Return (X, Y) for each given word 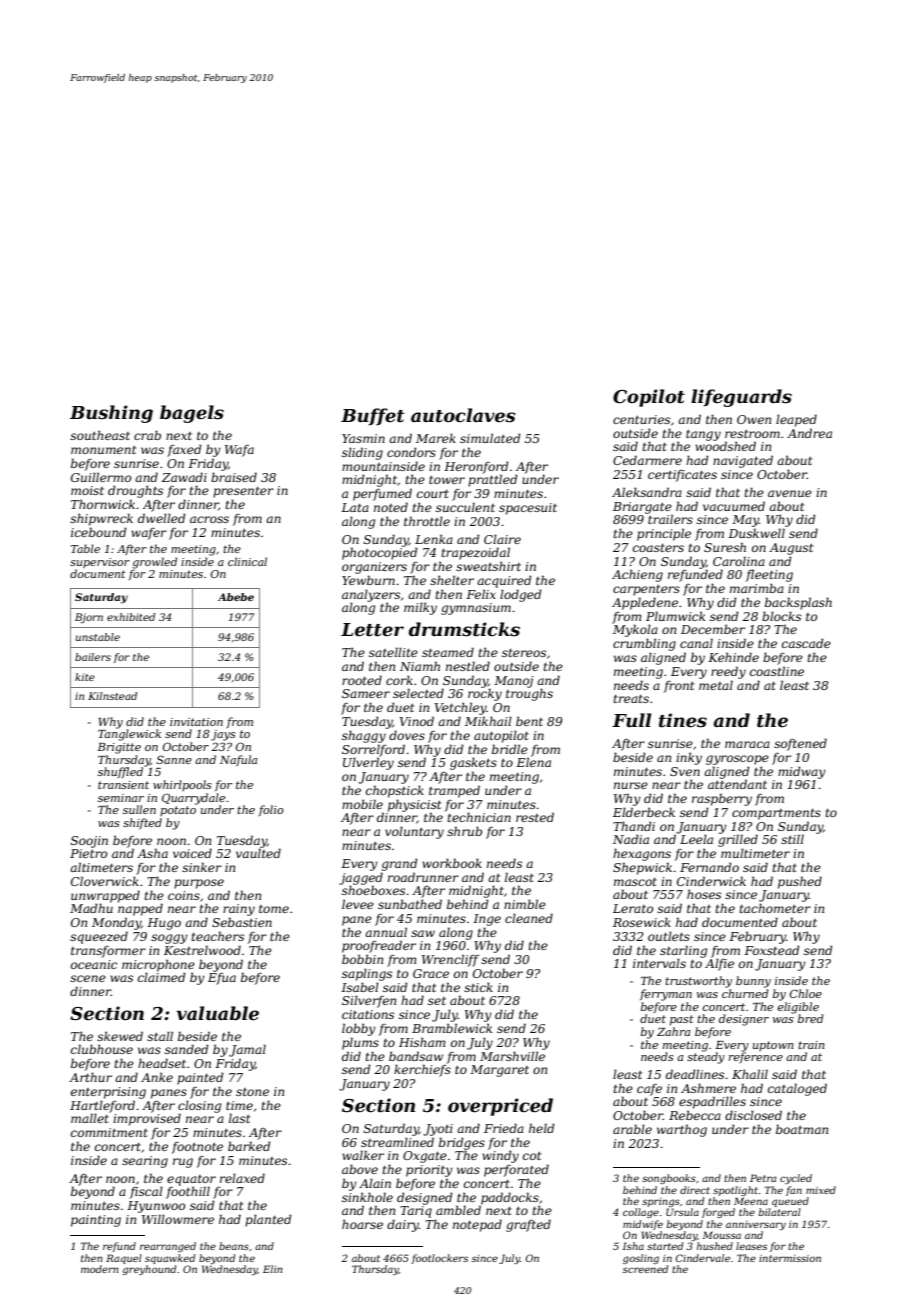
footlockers (439, 1259)
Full (631, 720)
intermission (790, 1258)
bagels (192, 414)
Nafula (238, 760)
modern (100, 1269)
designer (744, 1020)
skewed (120, 1036)
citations (368, 1014)
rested (535, 817)
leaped (796, 420)
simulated (490, 438)
